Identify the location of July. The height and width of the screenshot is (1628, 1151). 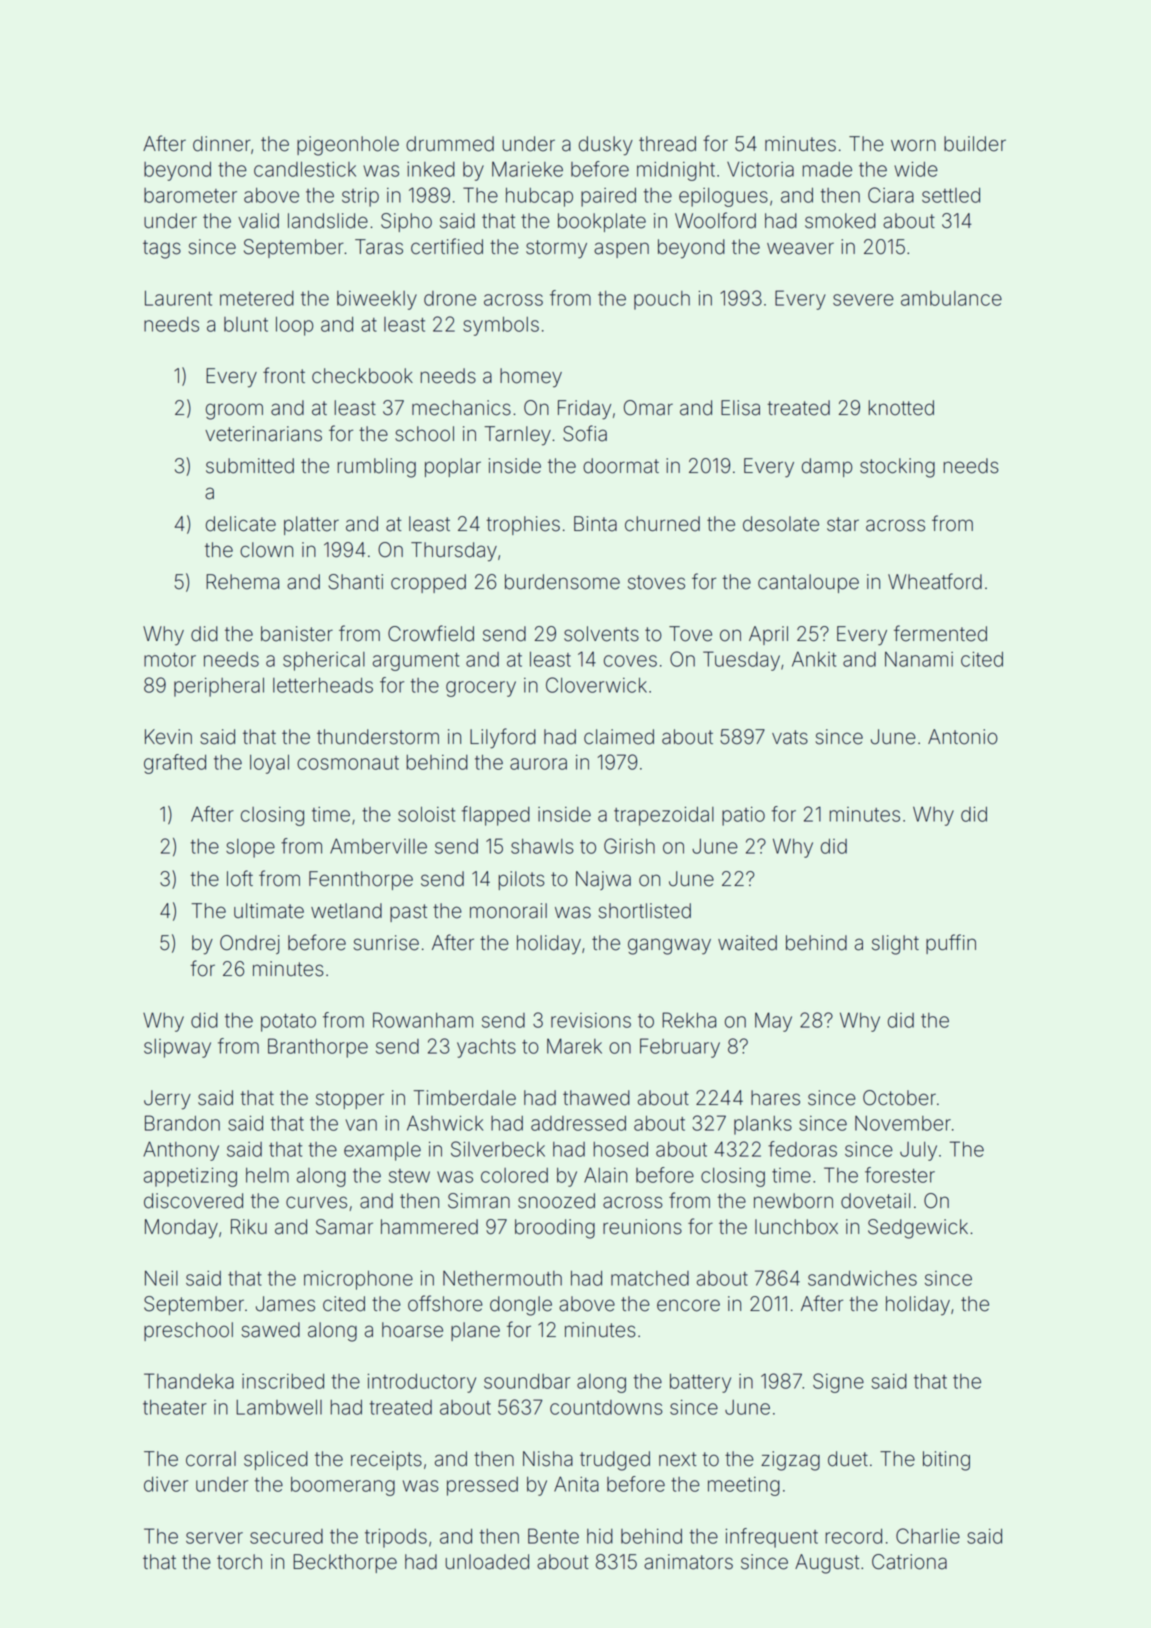
(918, 1151).
